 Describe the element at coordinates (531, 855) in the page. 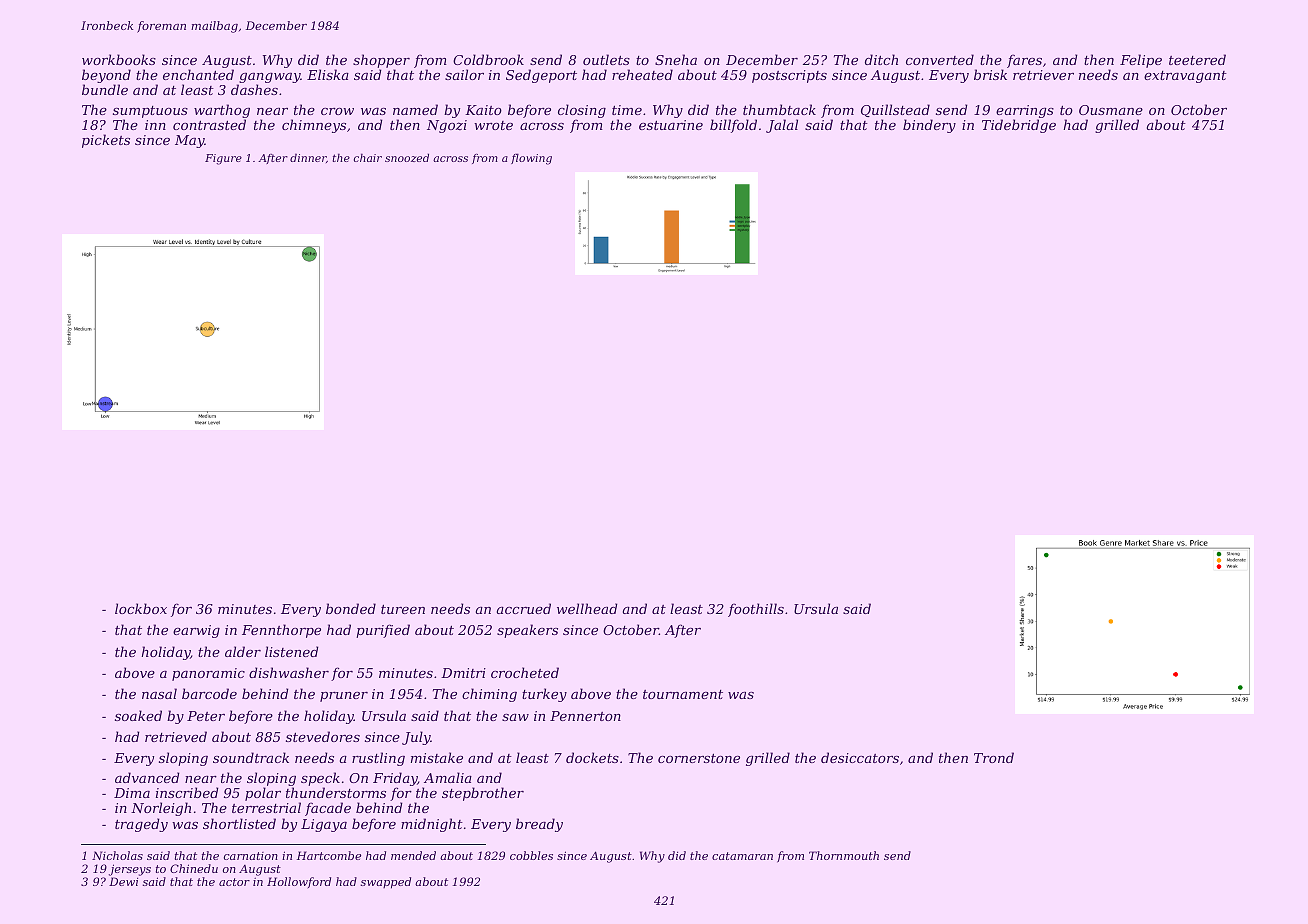

I see `cobbles` at that location.
